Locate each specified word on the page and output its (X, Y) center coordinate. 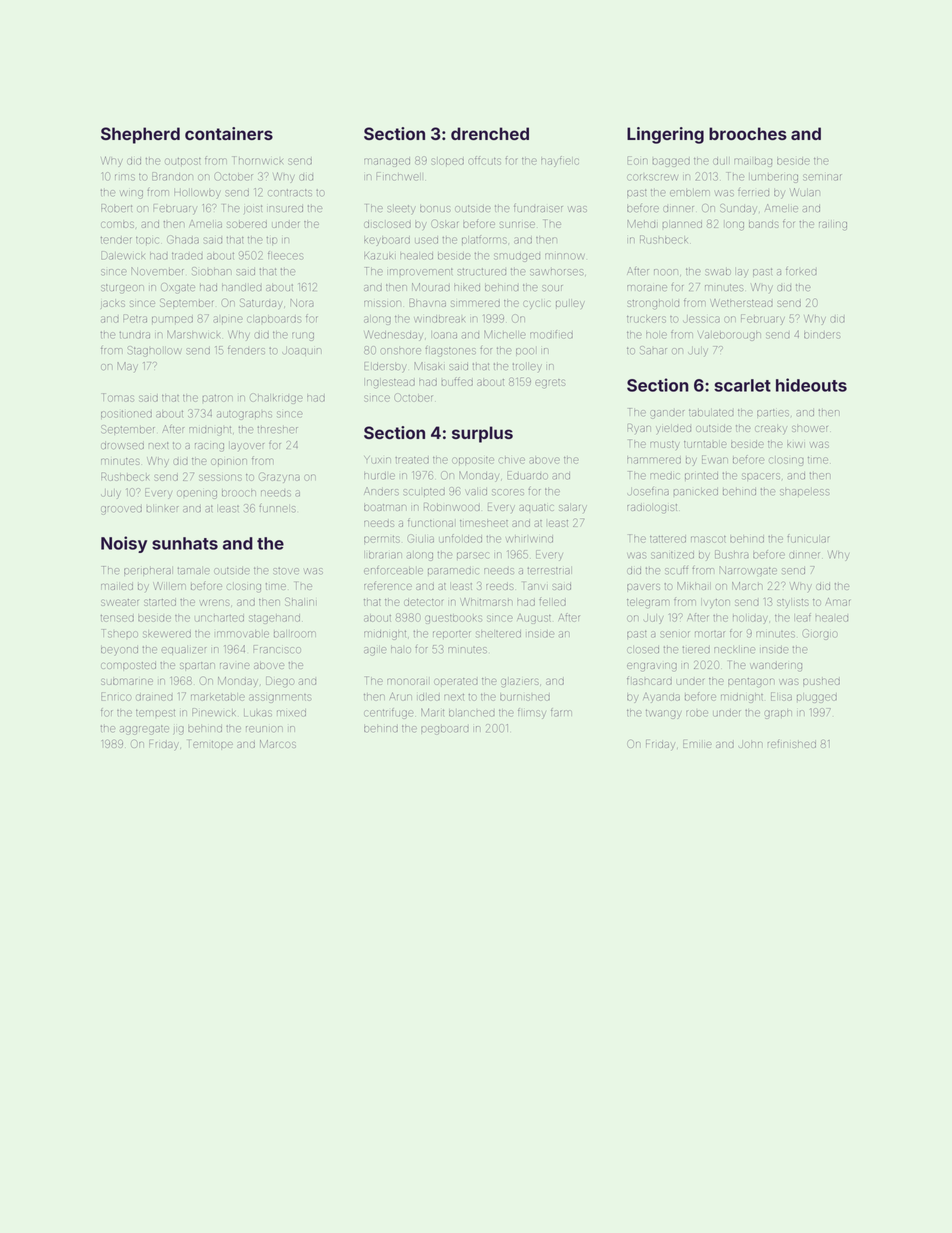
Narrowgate (748, 570)
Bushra (732, 554)
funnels (277, 508)
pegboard (445, 730)
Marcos (278, 744)
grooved (121, 510)
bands (764, 224)
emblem (690, 193)
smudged (517, 257)
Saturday (261, 304)
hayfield (560, 161)
